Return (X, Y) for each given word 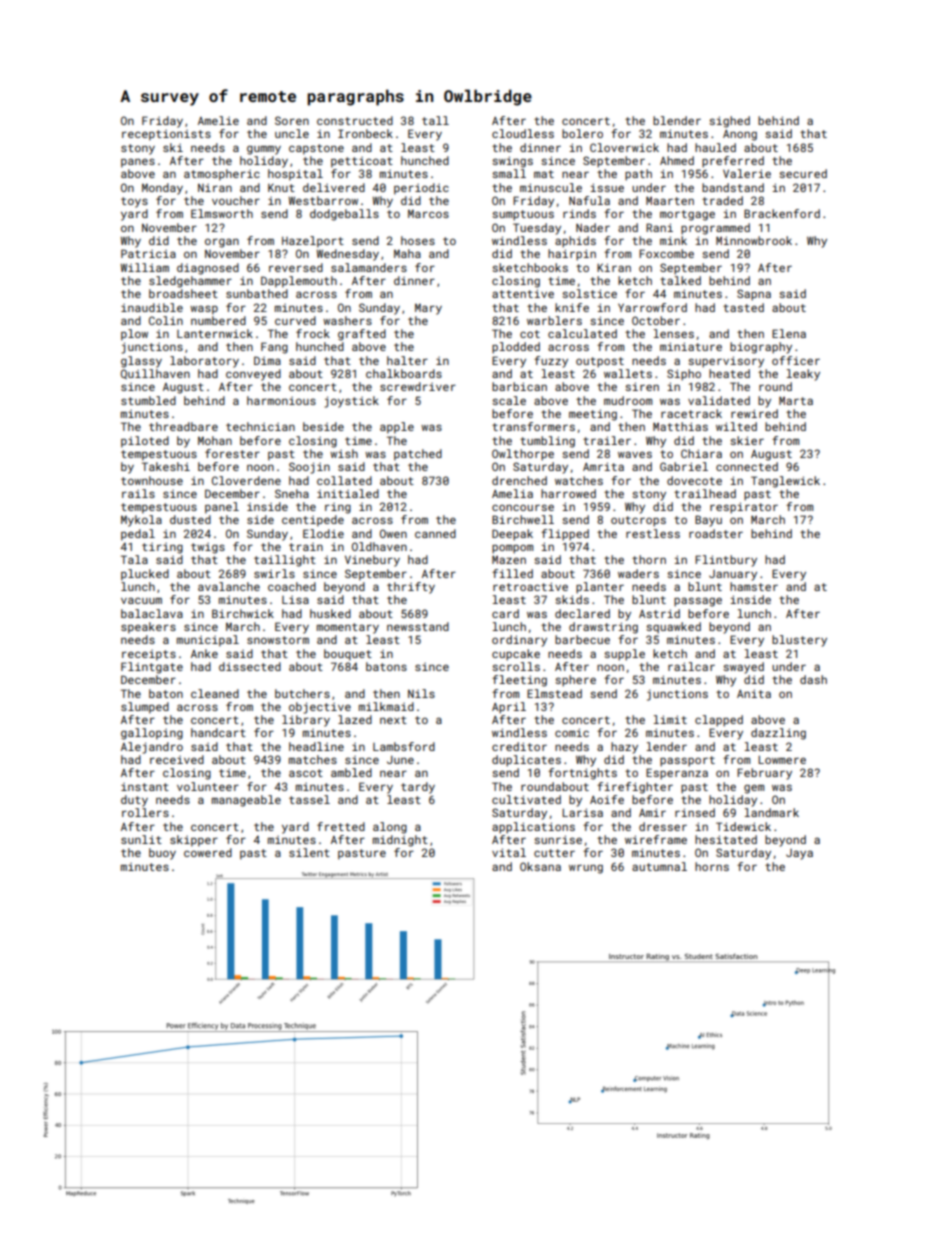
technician (260, 426)
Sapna (754, 295)
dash (813, 679)
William (145, 267)
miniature (691, 346)
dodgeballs (344, 215)
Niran (215, 187)
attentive (523, 293)
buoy (162, 854)
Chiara (701, 453)
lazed (355, 719)
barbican (519, 386)
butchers (302, 693)
